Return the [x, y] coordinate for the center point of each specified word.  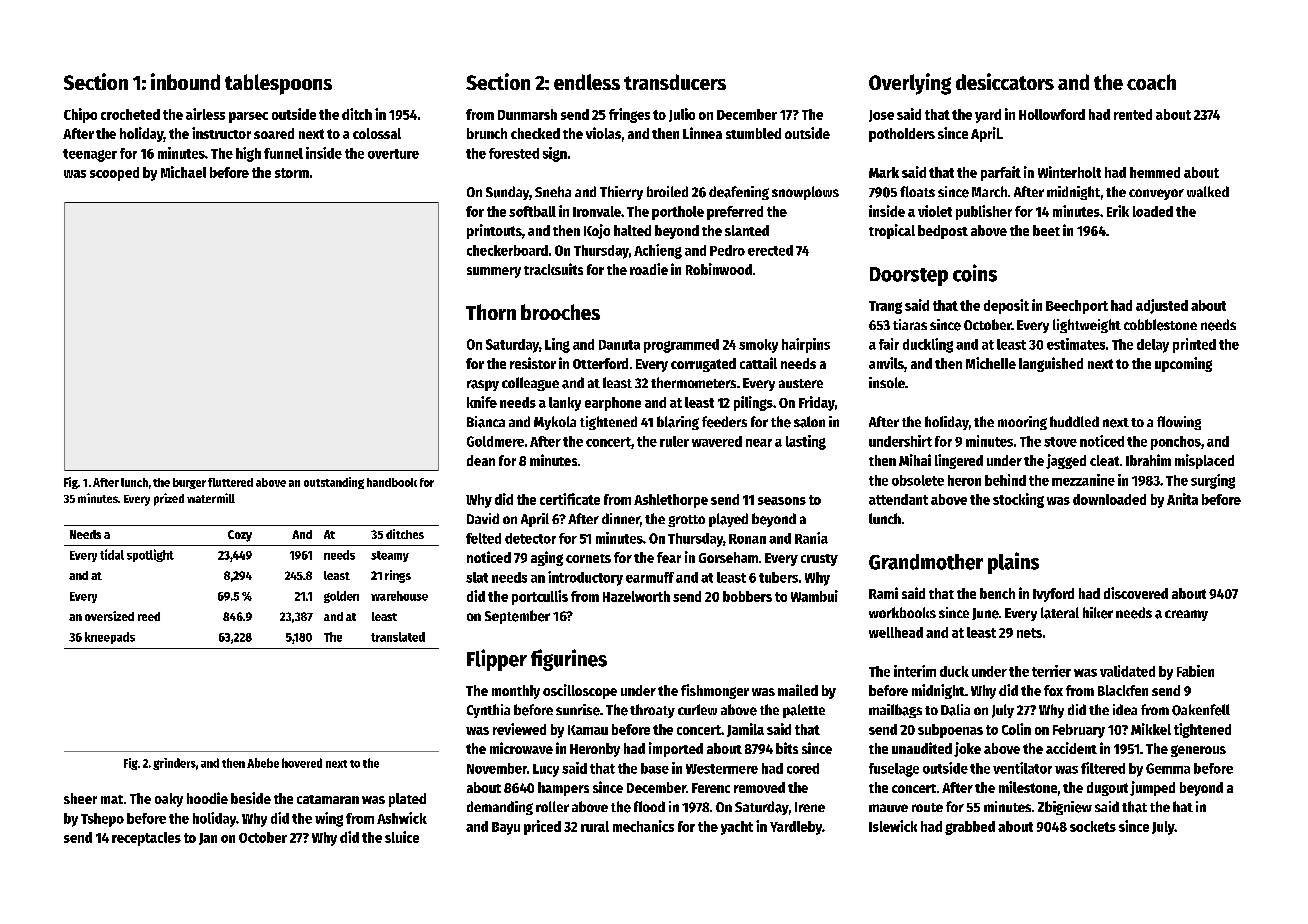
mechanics [643, 826]
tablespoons [278, 84]
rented [1133, 114]
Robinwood [719, 269]
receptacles [146, 839]
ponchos [1176, 443]
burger [189, 483]
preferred [735, 213]
